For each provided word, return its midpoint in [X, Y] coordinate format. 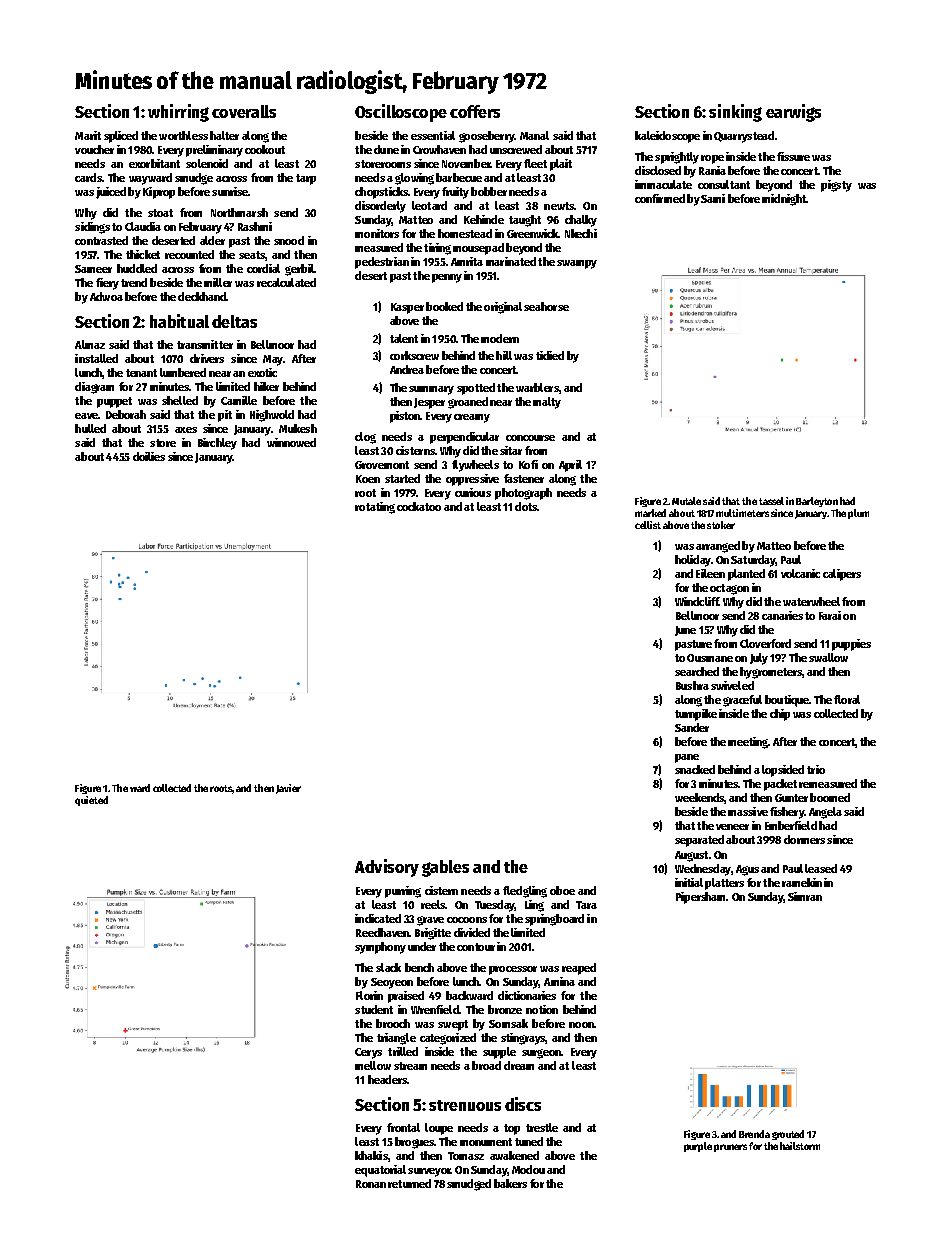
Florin [369, 995]
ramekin [802, 882]
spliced [121, 137]
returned [409, 1183]
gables [445, 868]
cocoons [467, 920]
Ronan [371, 1184]
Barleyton [817, 502]
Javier [288, 789]
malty [547, 403]
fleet [535, 163]
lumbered [183, 372]
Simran [805, 896]
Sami [713, 198]
